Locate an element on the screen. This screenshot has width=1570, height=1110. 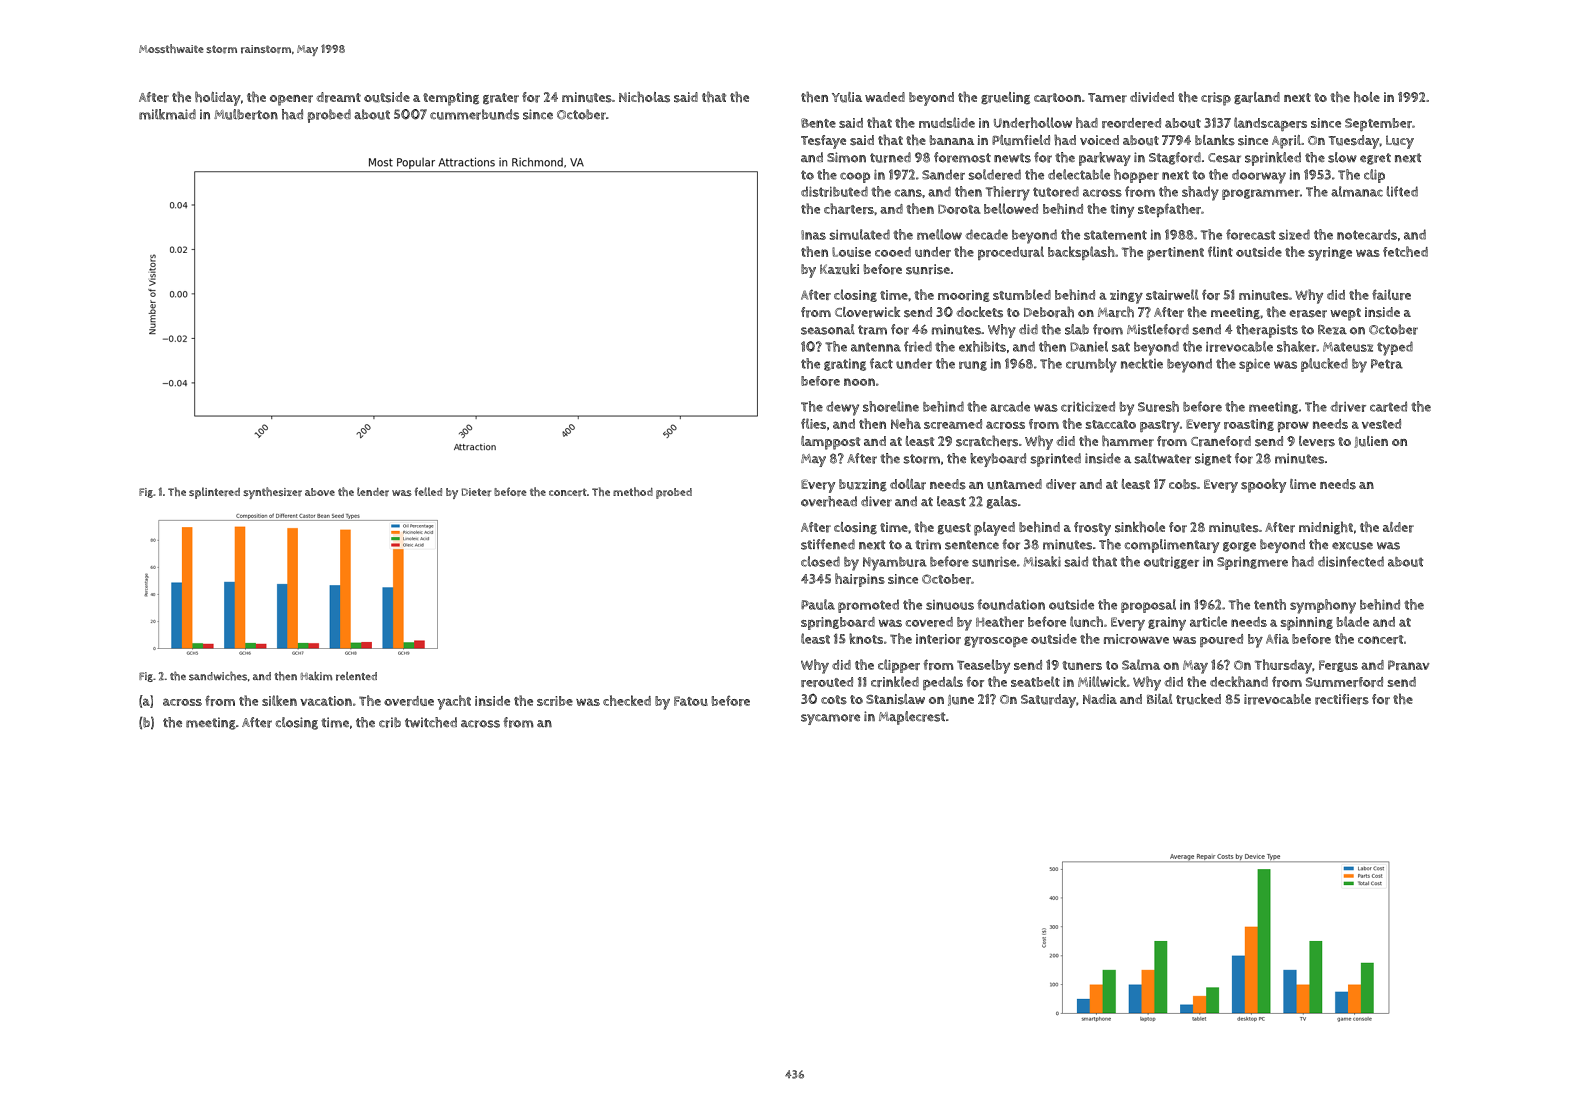
twitched is located at coordinates (431, 722).
